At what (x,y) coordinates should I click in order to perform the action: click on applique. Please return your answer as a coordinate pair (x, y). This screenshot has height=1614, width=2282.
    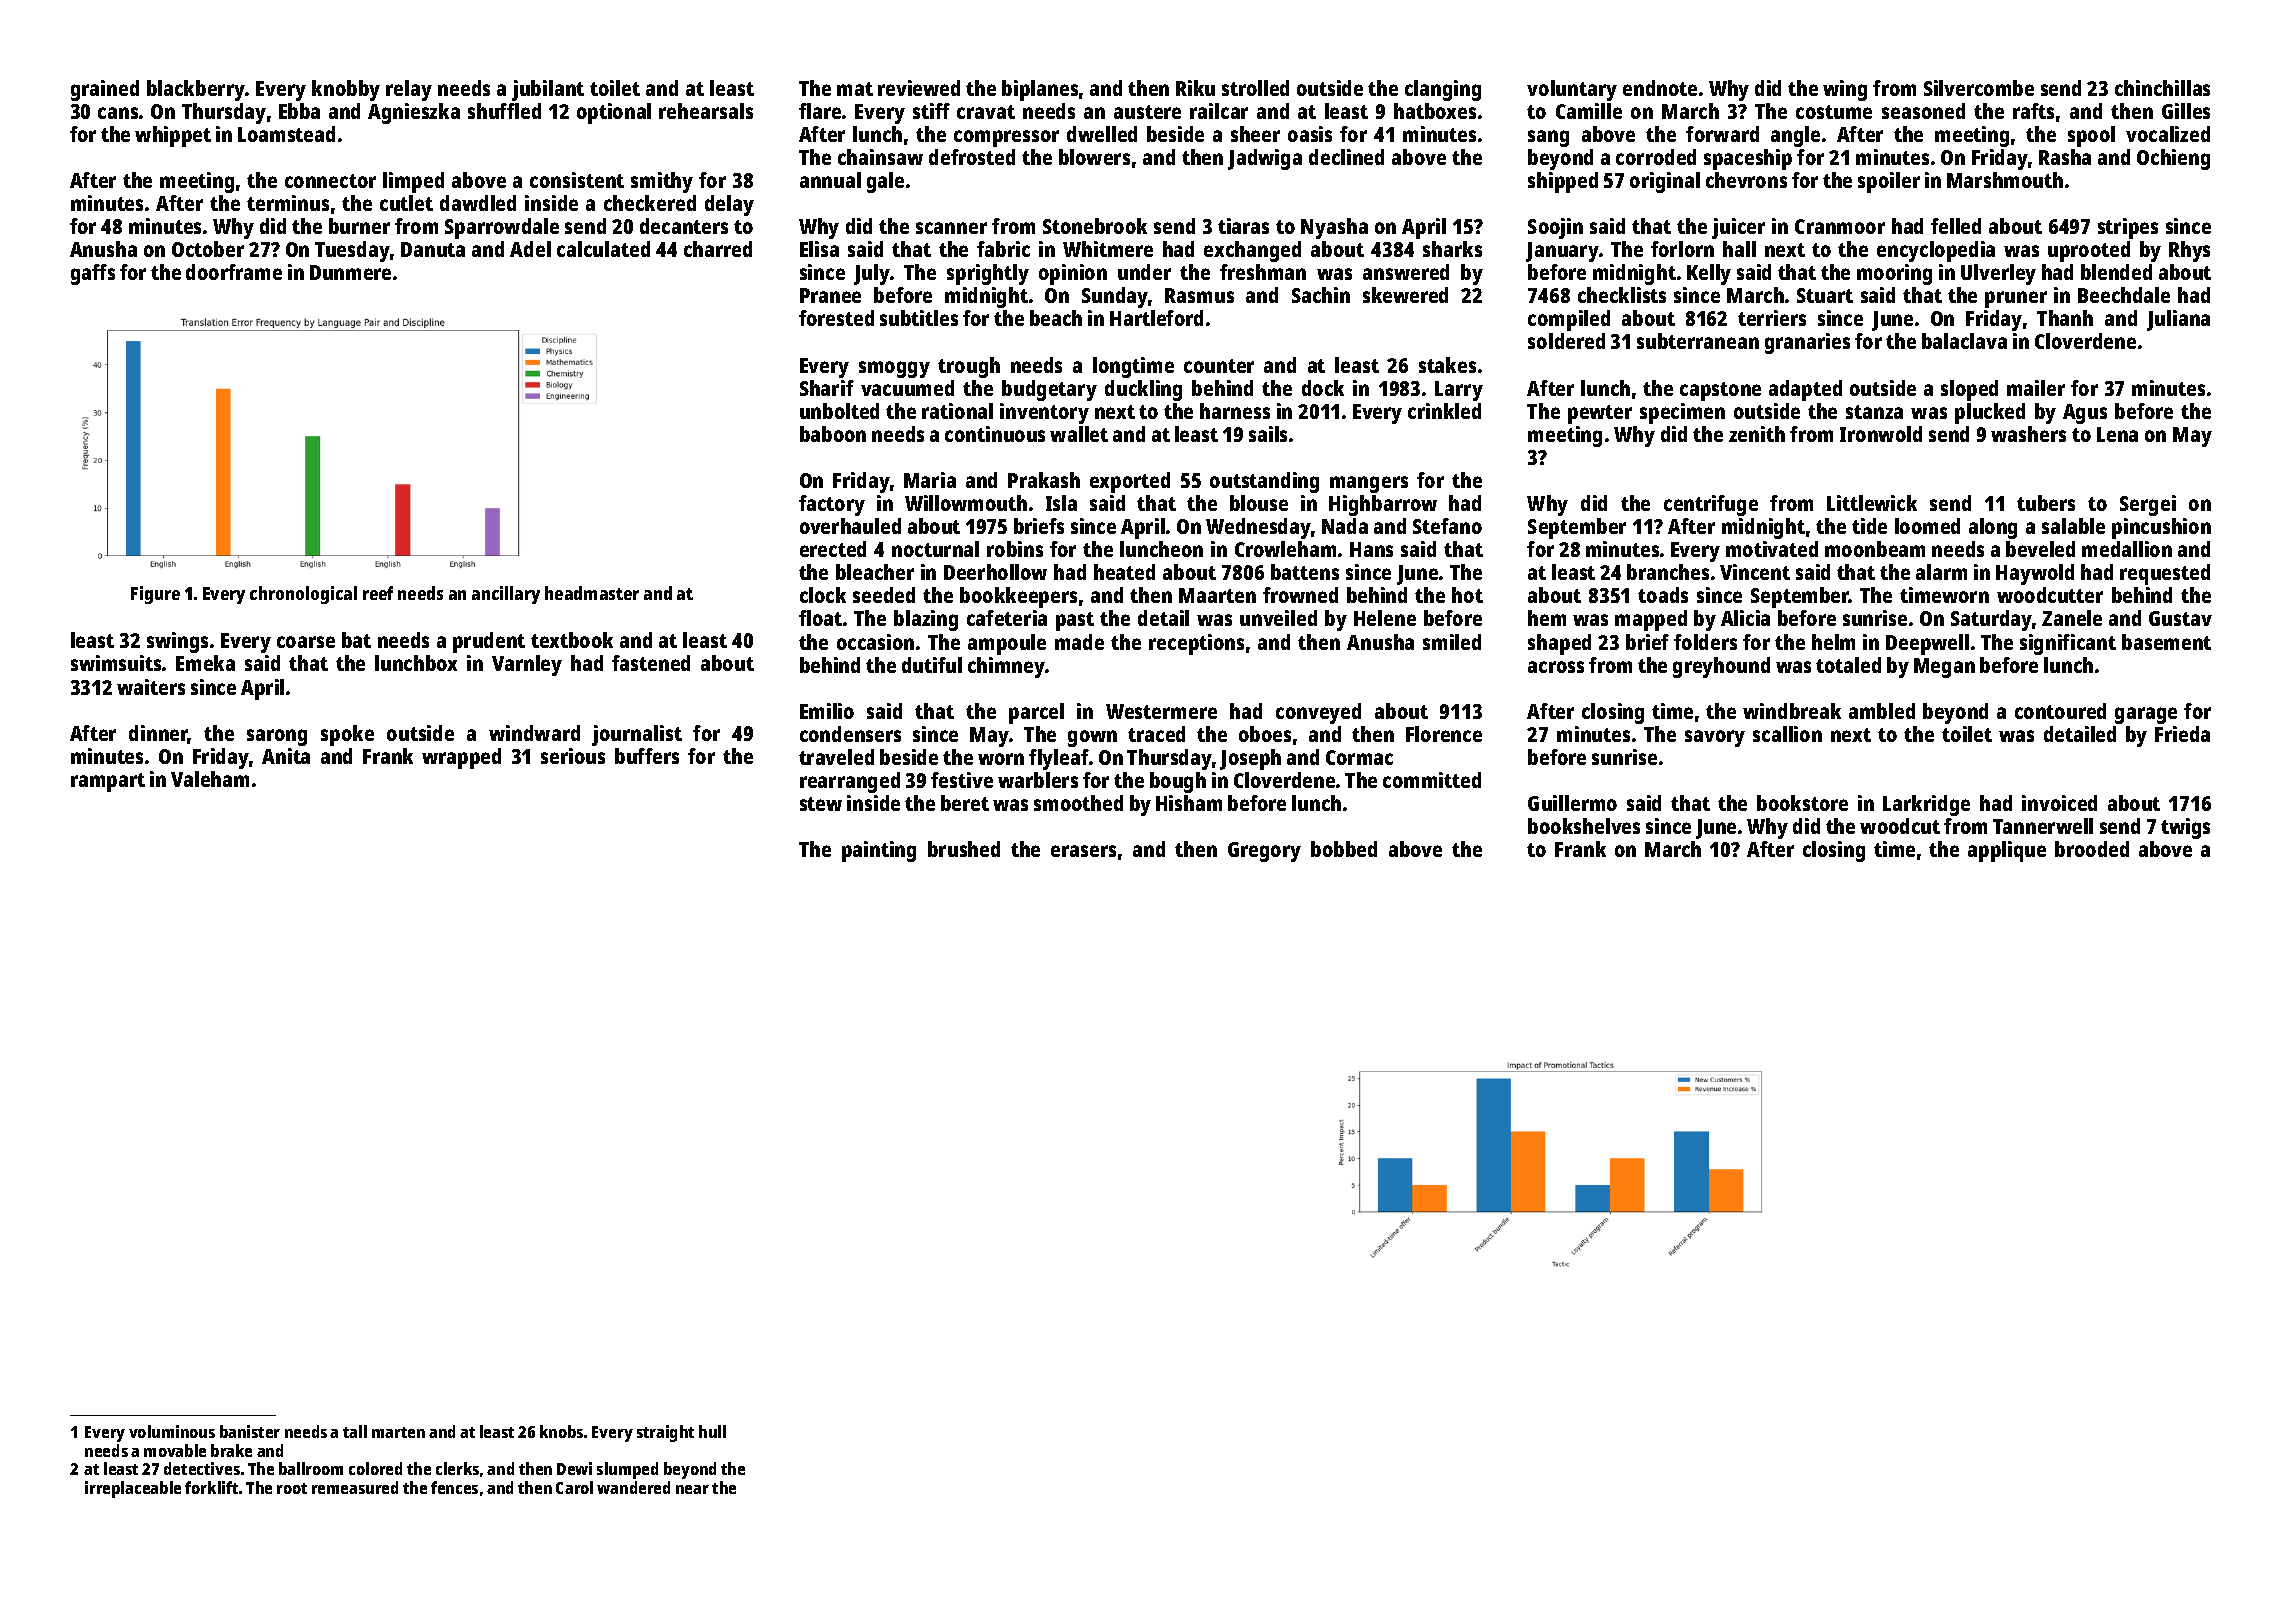
    Looking at the image, I should click on (2007, 851).
